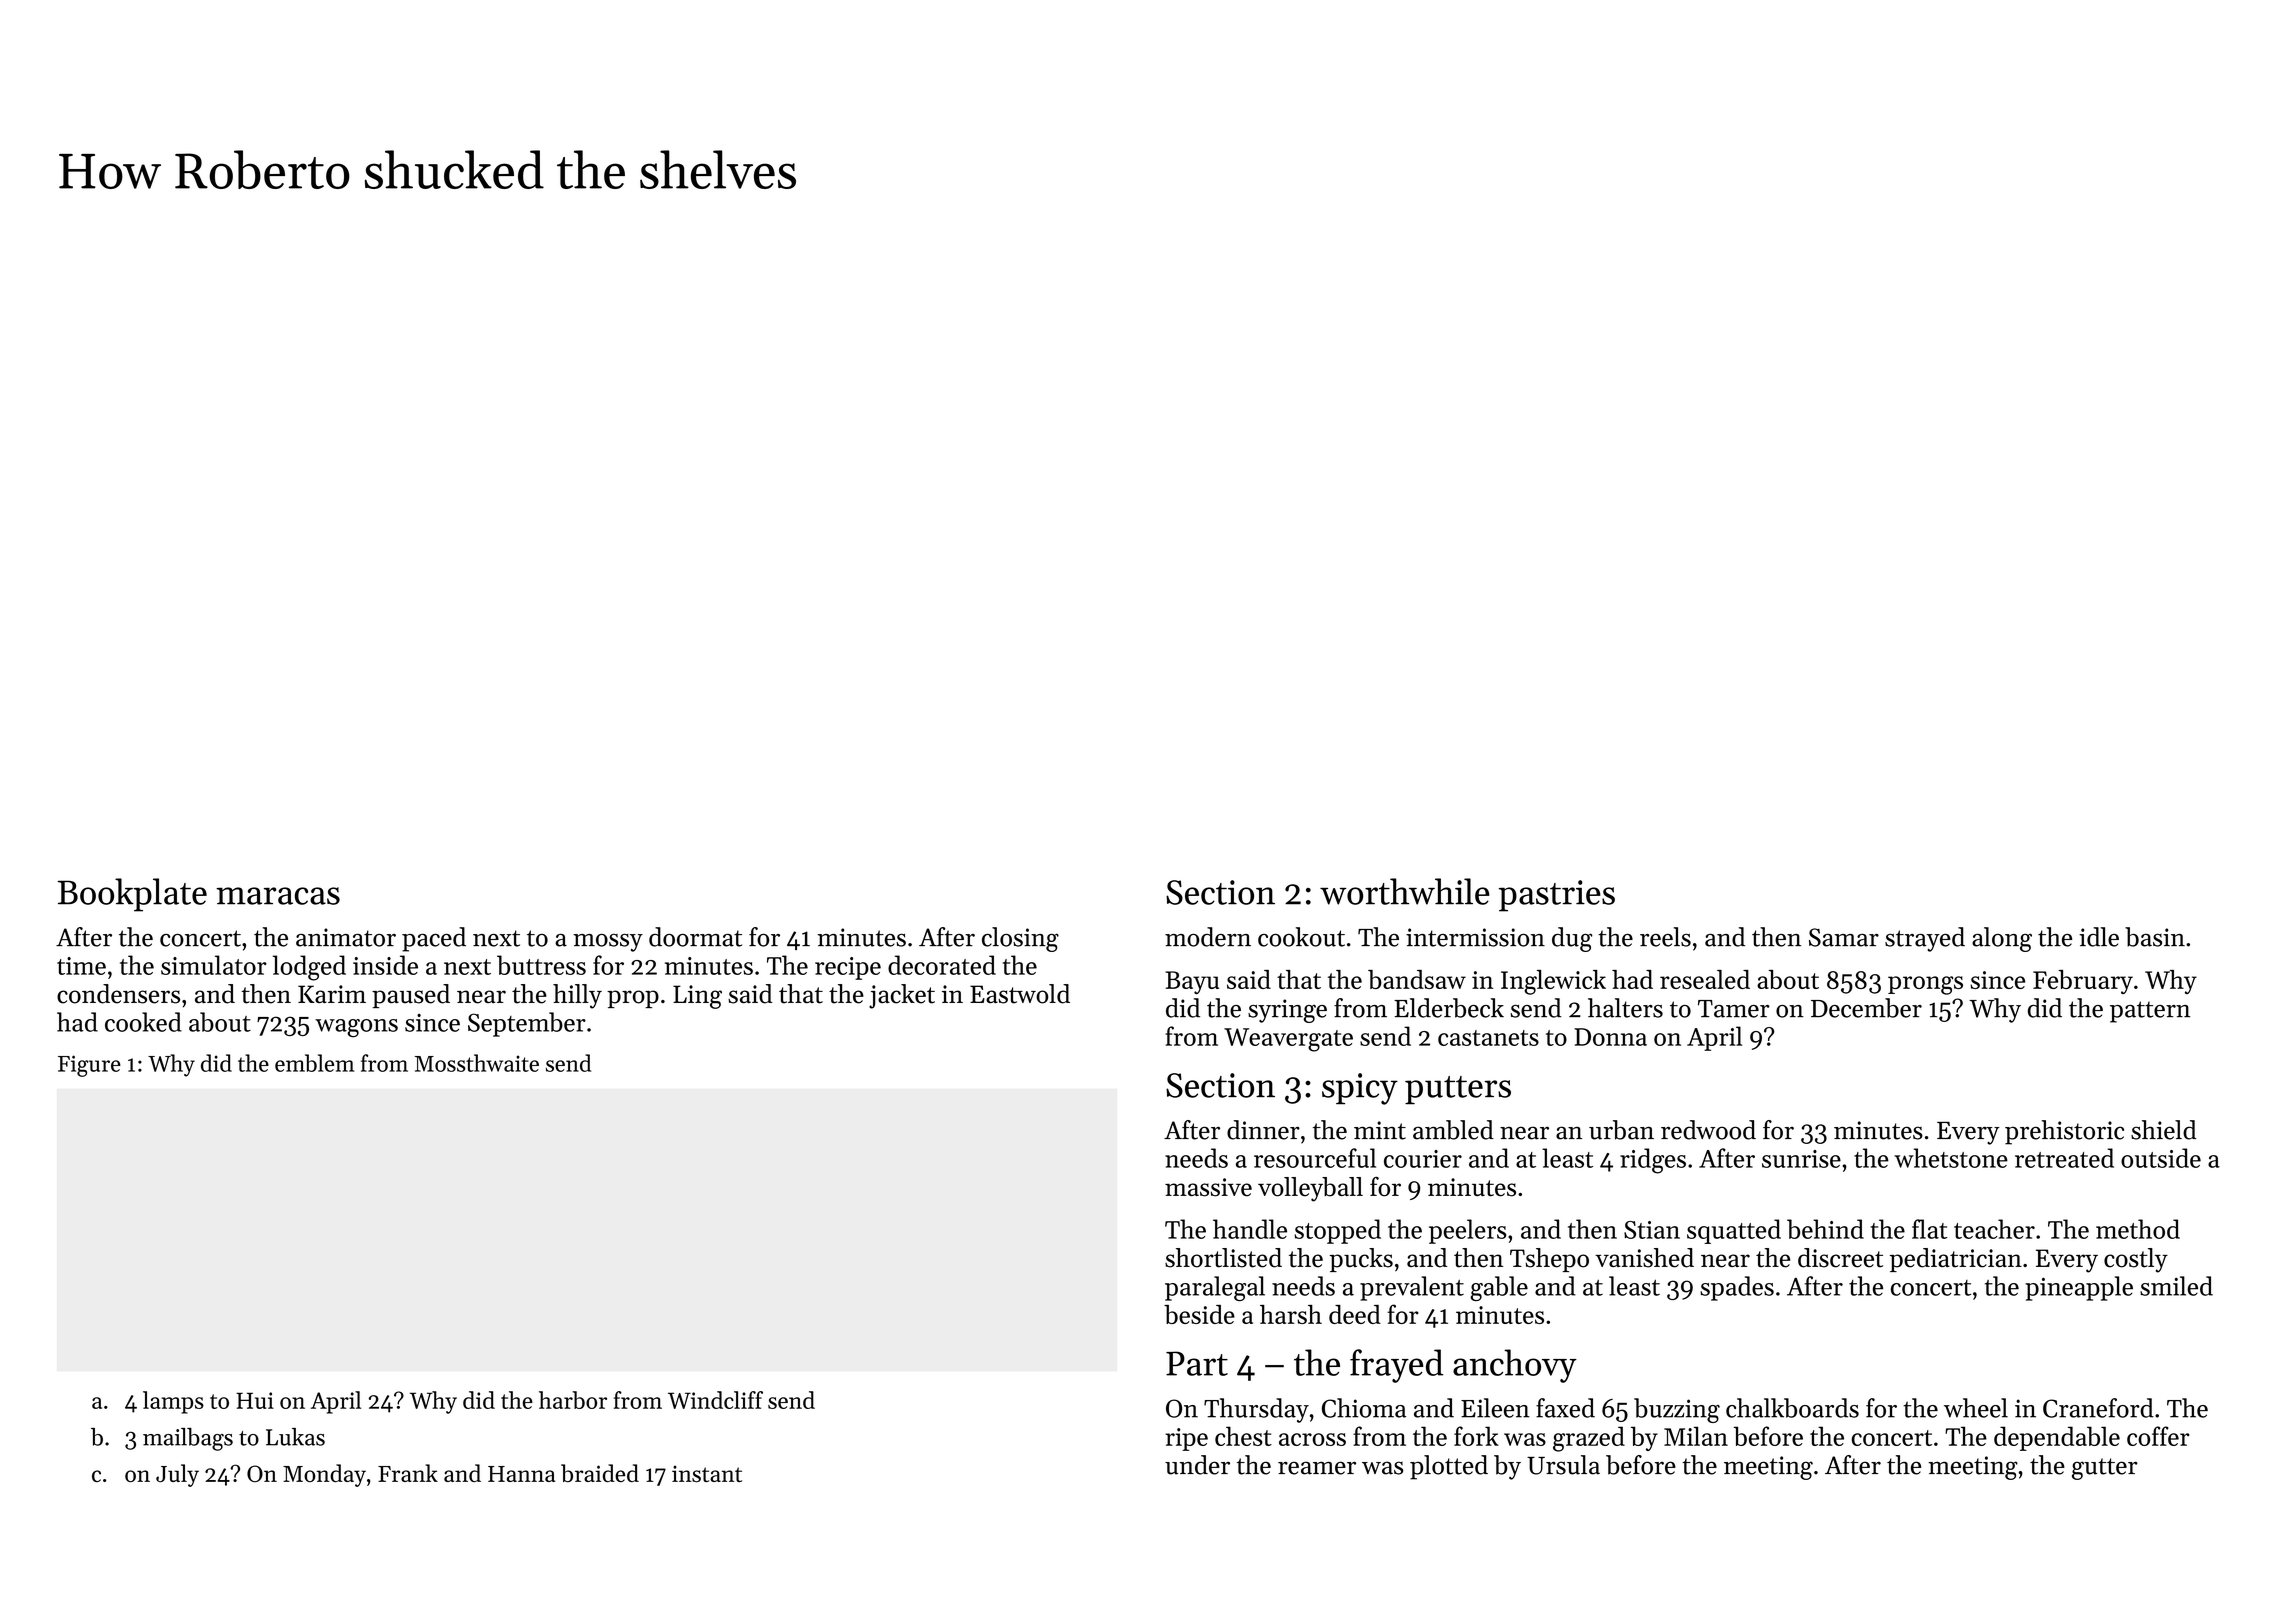  What do you see at coordinates (2150, 1012) in the screenshot?
I see `pattern` at bounding box center [2150, 1012].
